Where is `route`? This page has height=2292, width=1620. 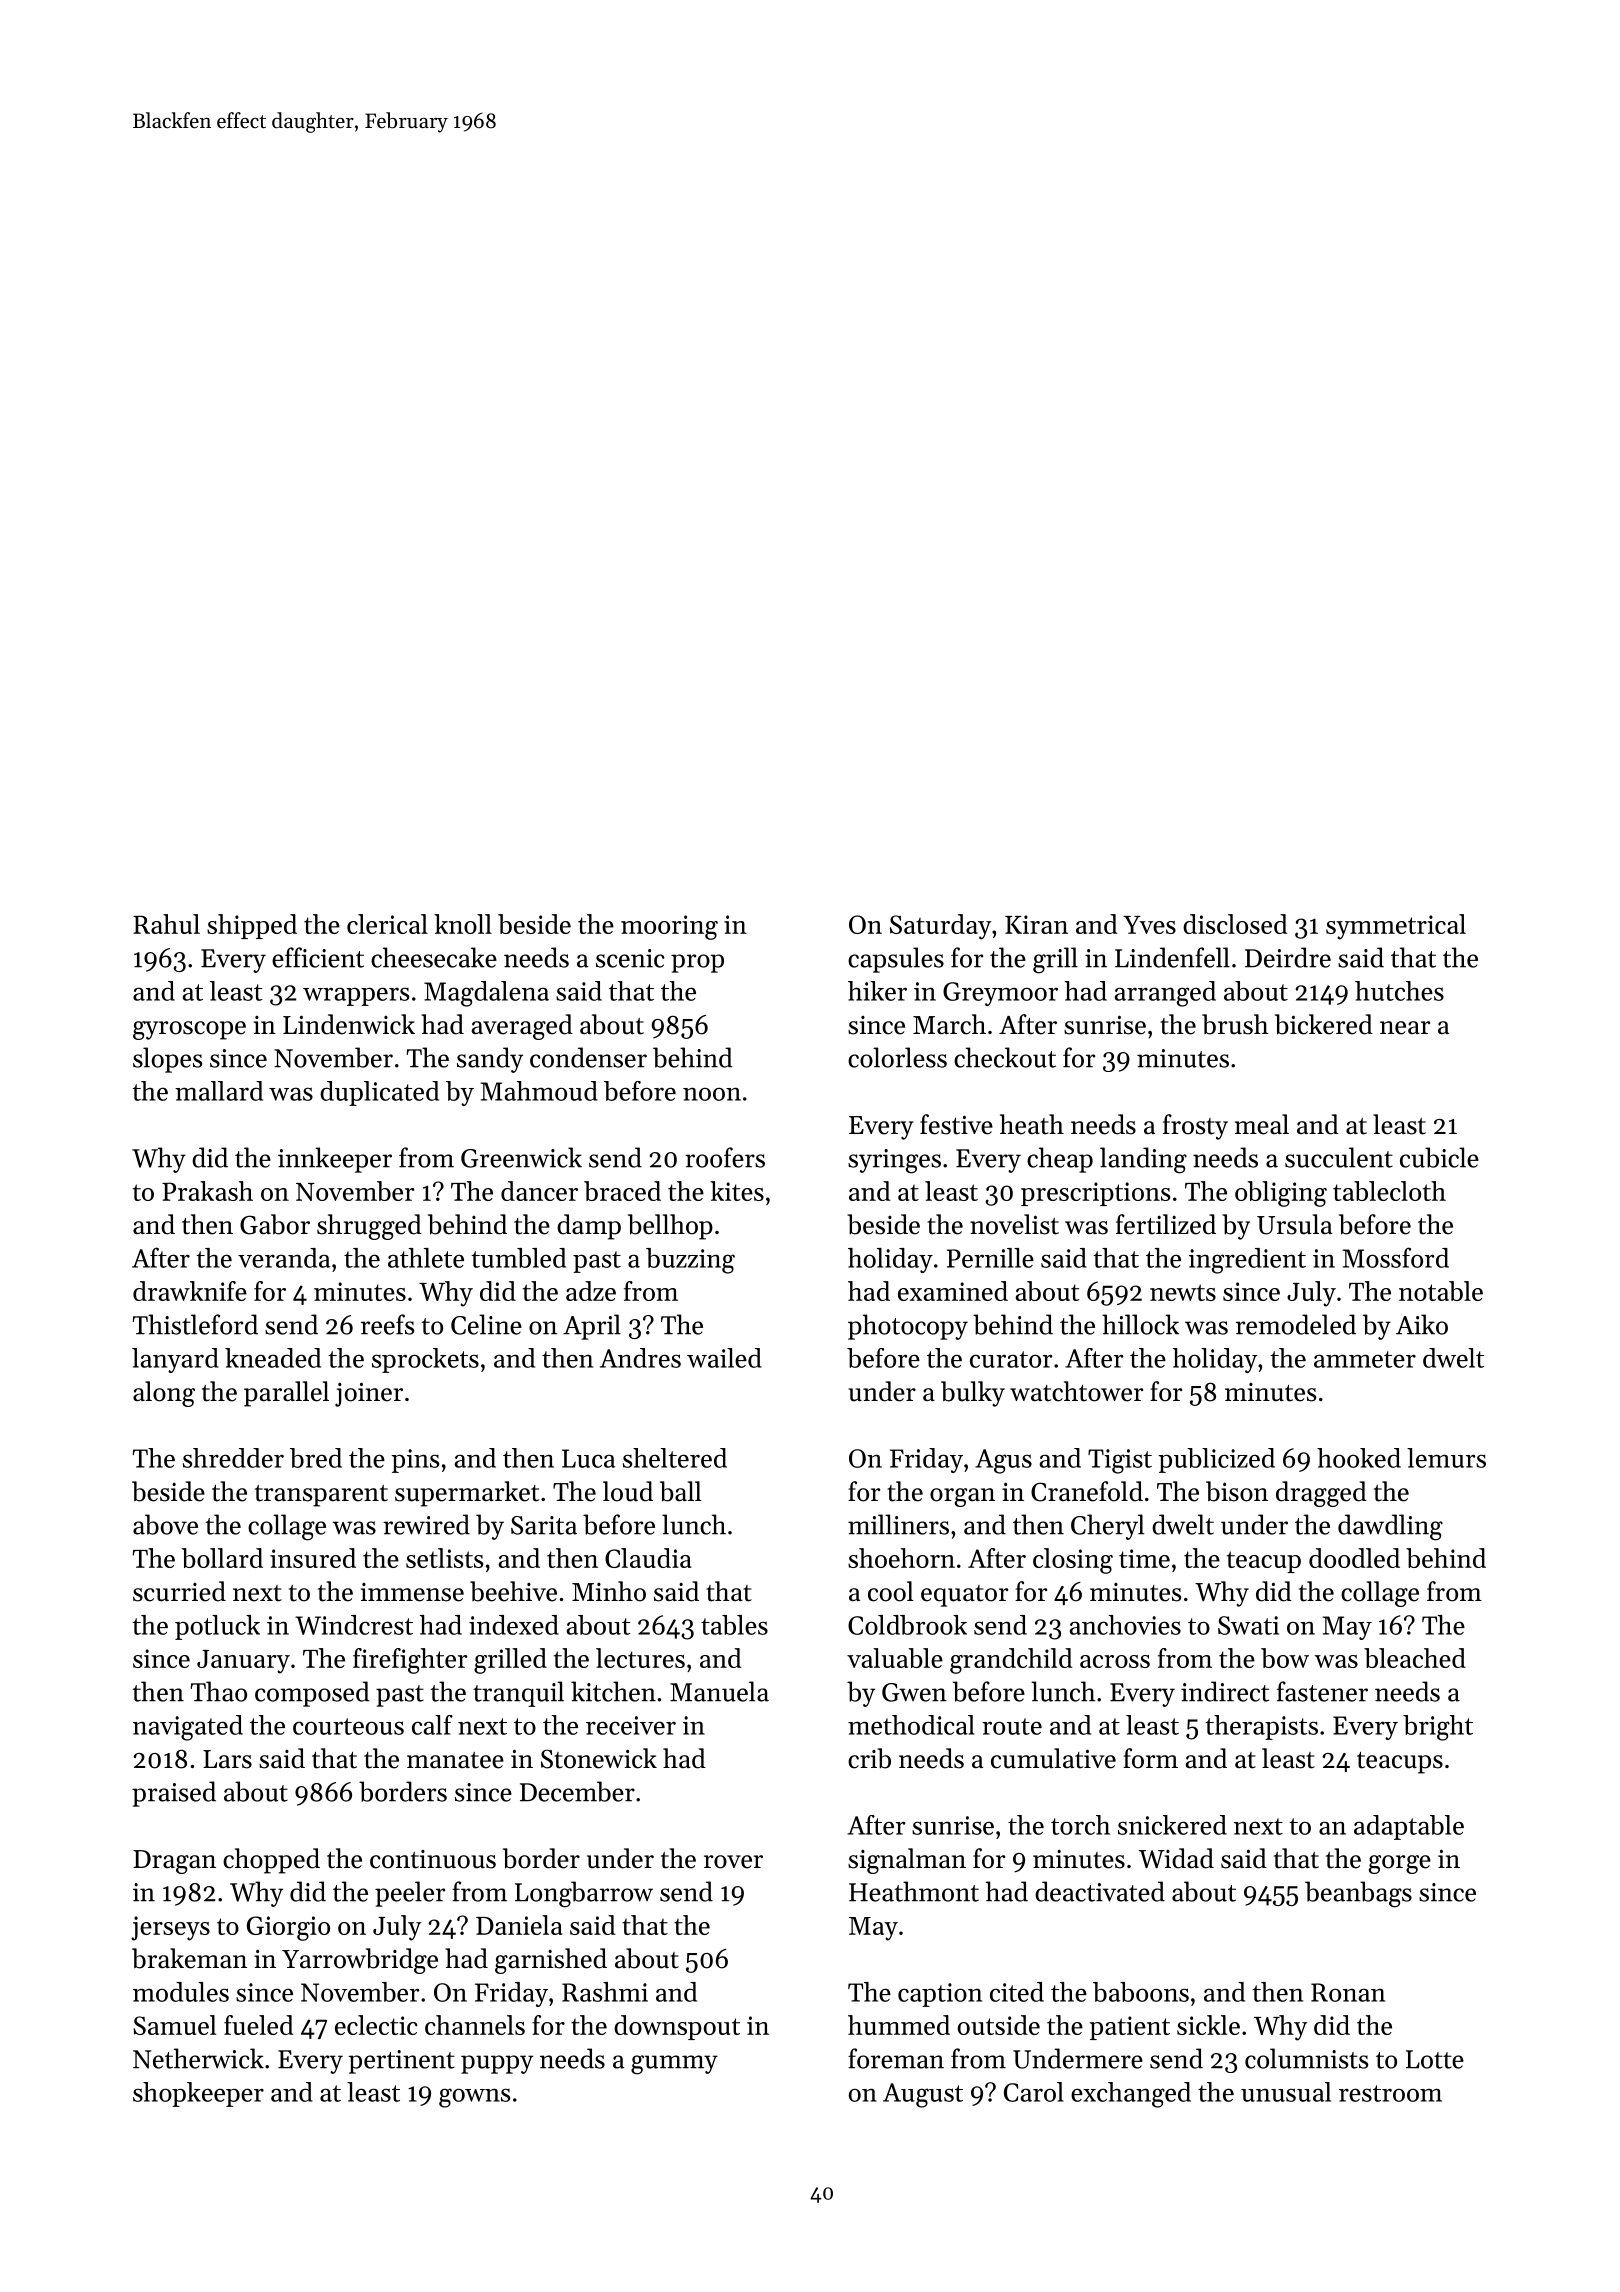
route is located at coordinates (1012, 1726).
